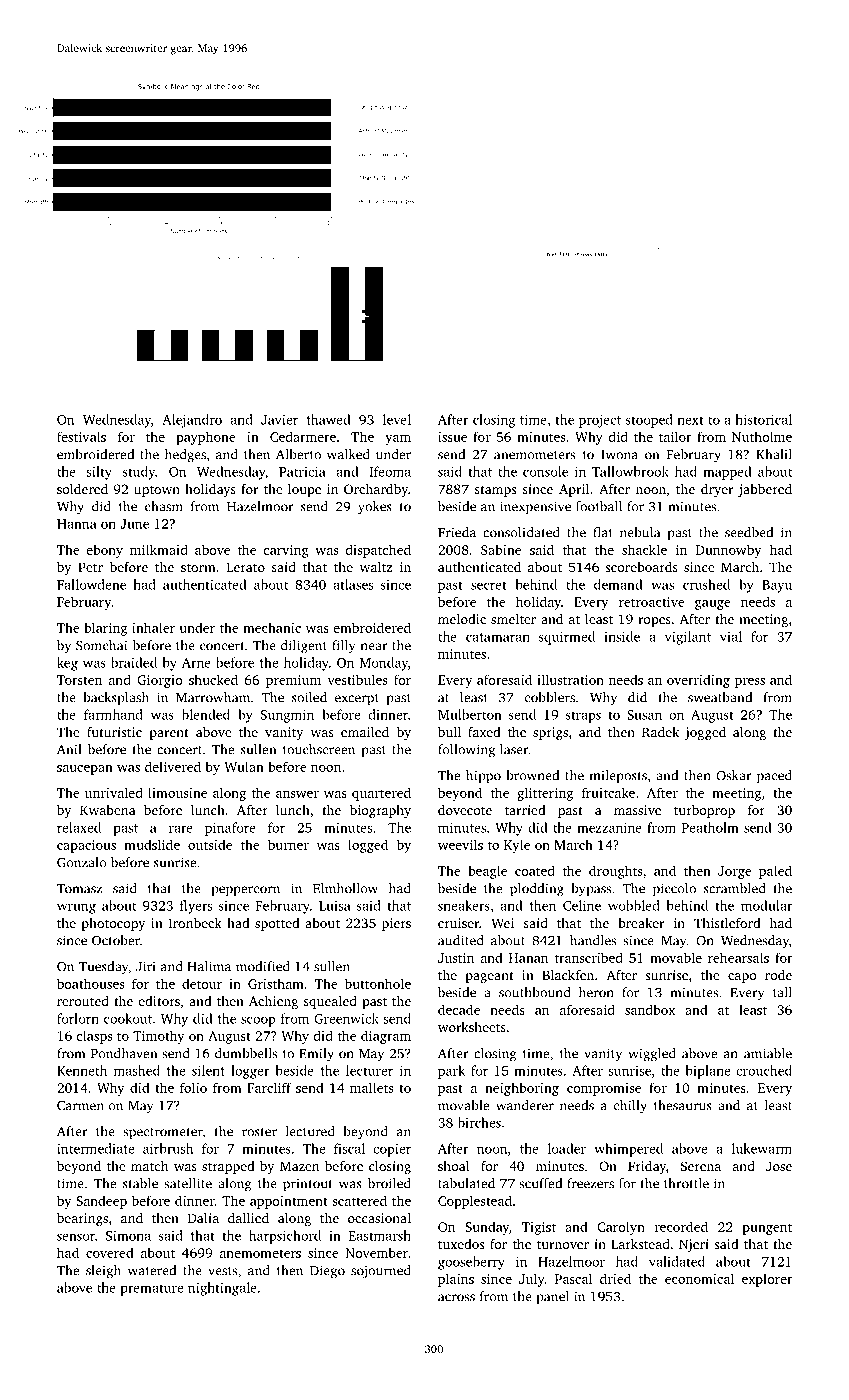  Describe the element at coordinates (456, 958) in the image. I see `Justin` at that location.
